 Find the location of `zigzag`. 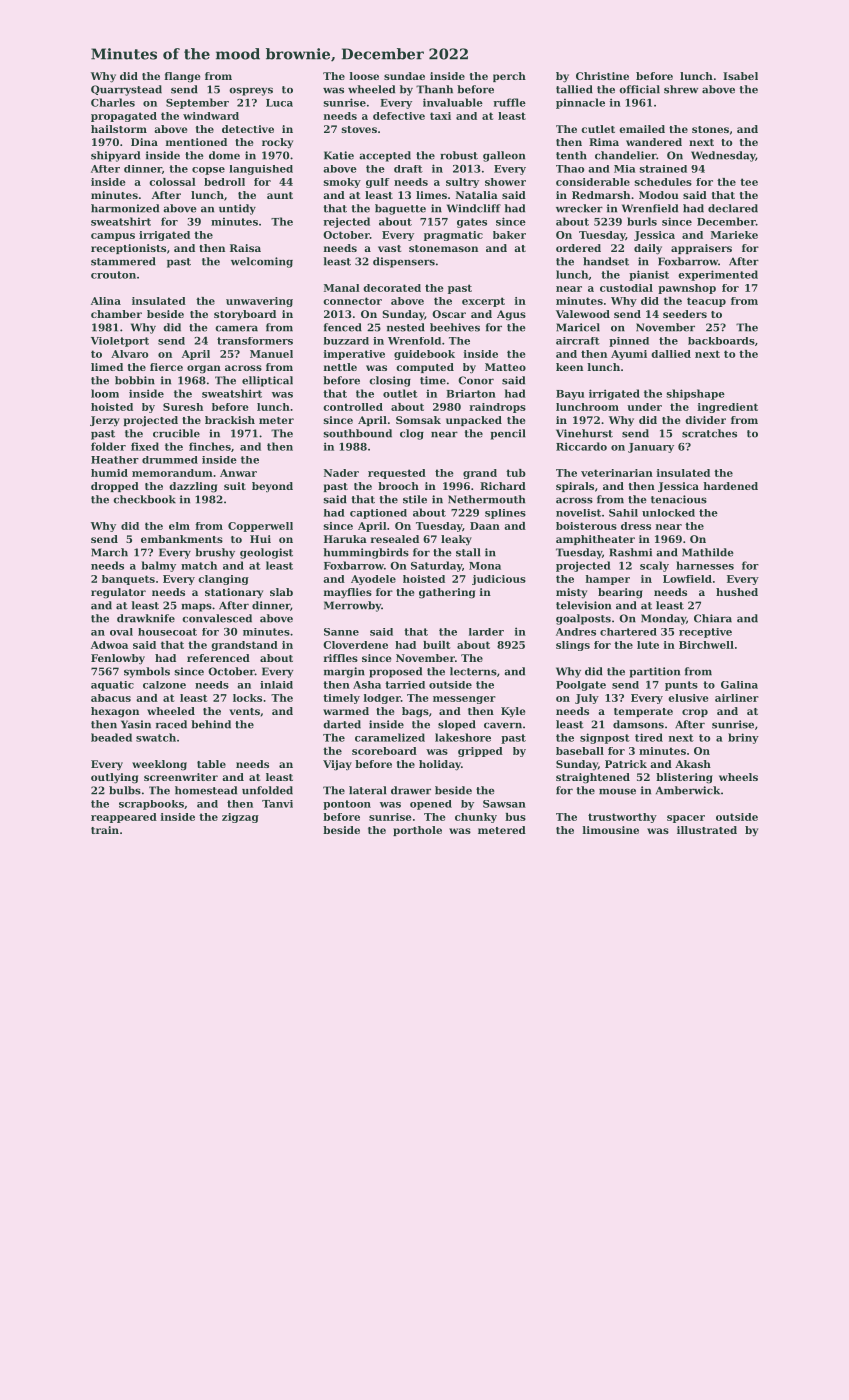

zigzag is located at coordinates (240, 818).
